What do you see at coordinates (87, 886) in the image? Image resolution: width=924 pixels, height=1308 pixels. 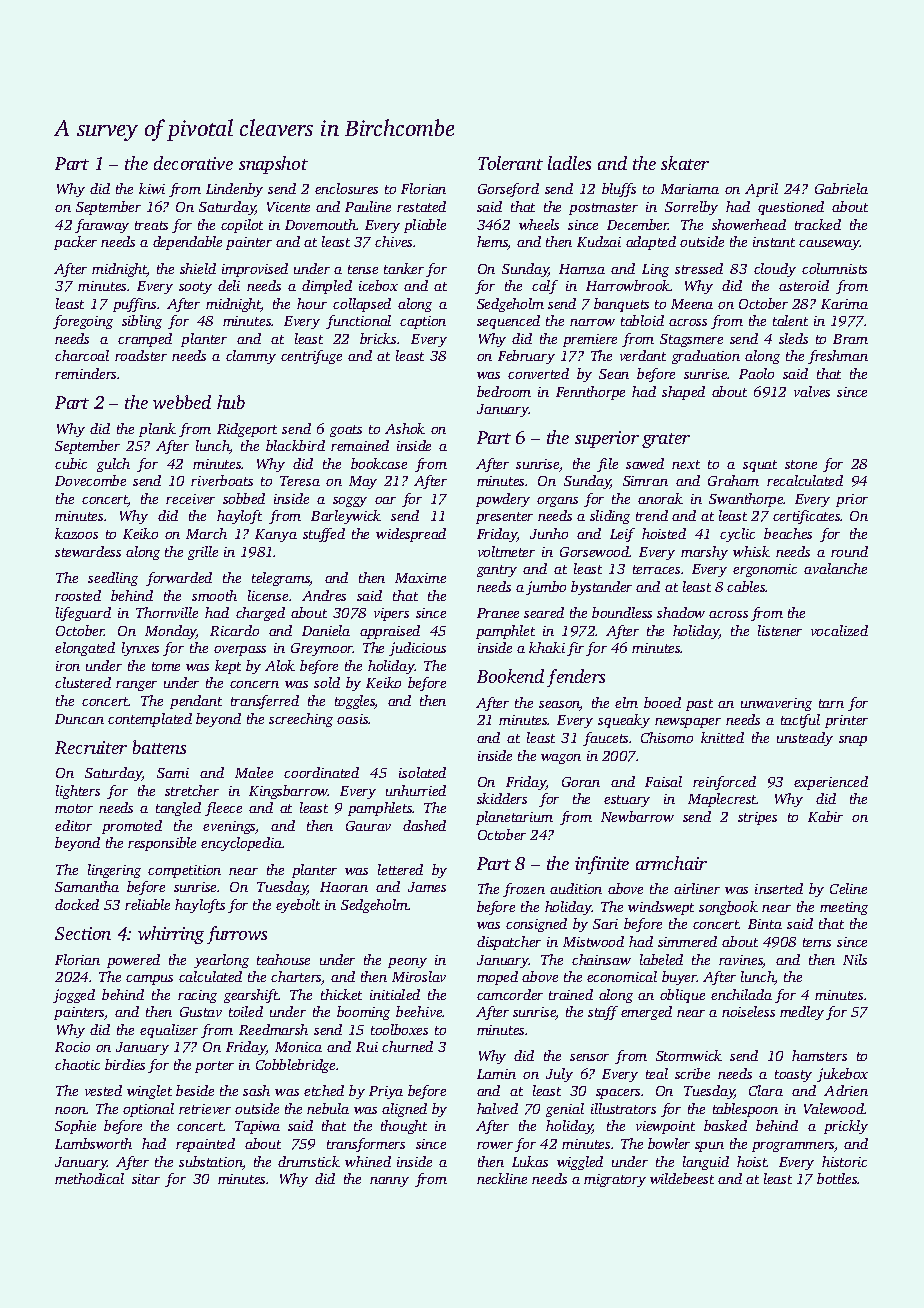 I see `Samantha` at bounding box center [87, 886].
